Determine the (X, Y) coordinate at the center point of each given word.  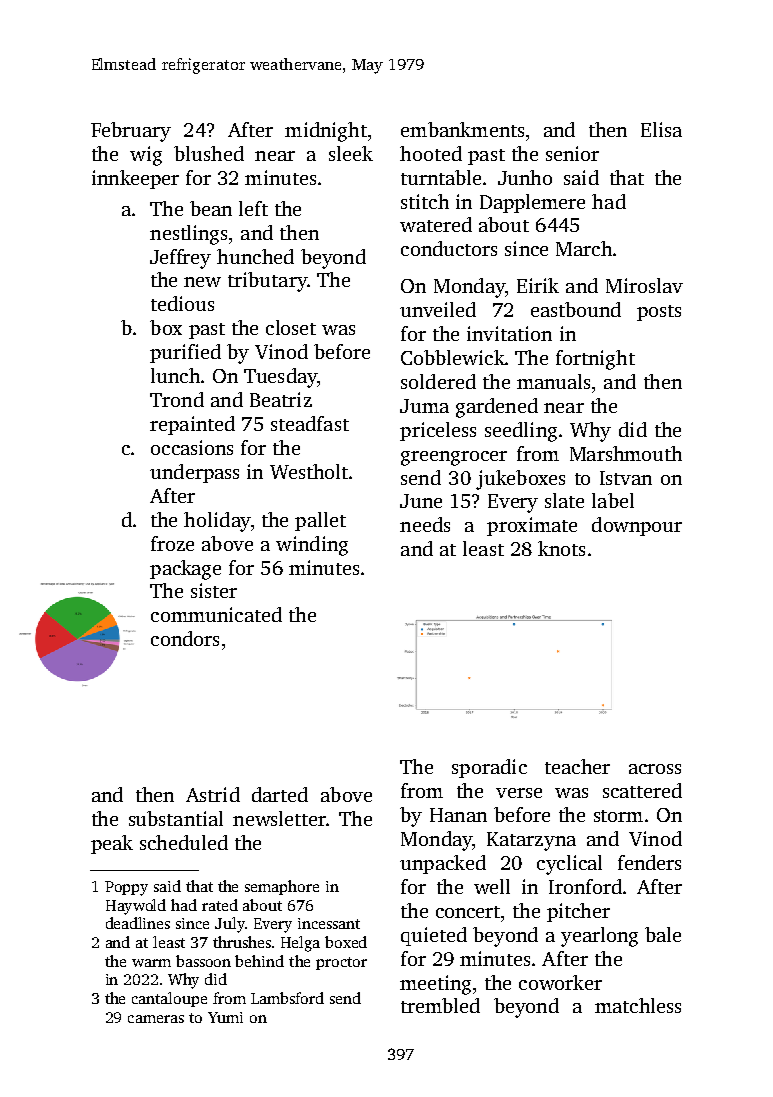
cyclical (569, 865)
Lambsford (287, 998)
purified (185, 353)
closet (291, 327)
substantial (176, 818)
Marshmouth (626, 453)
